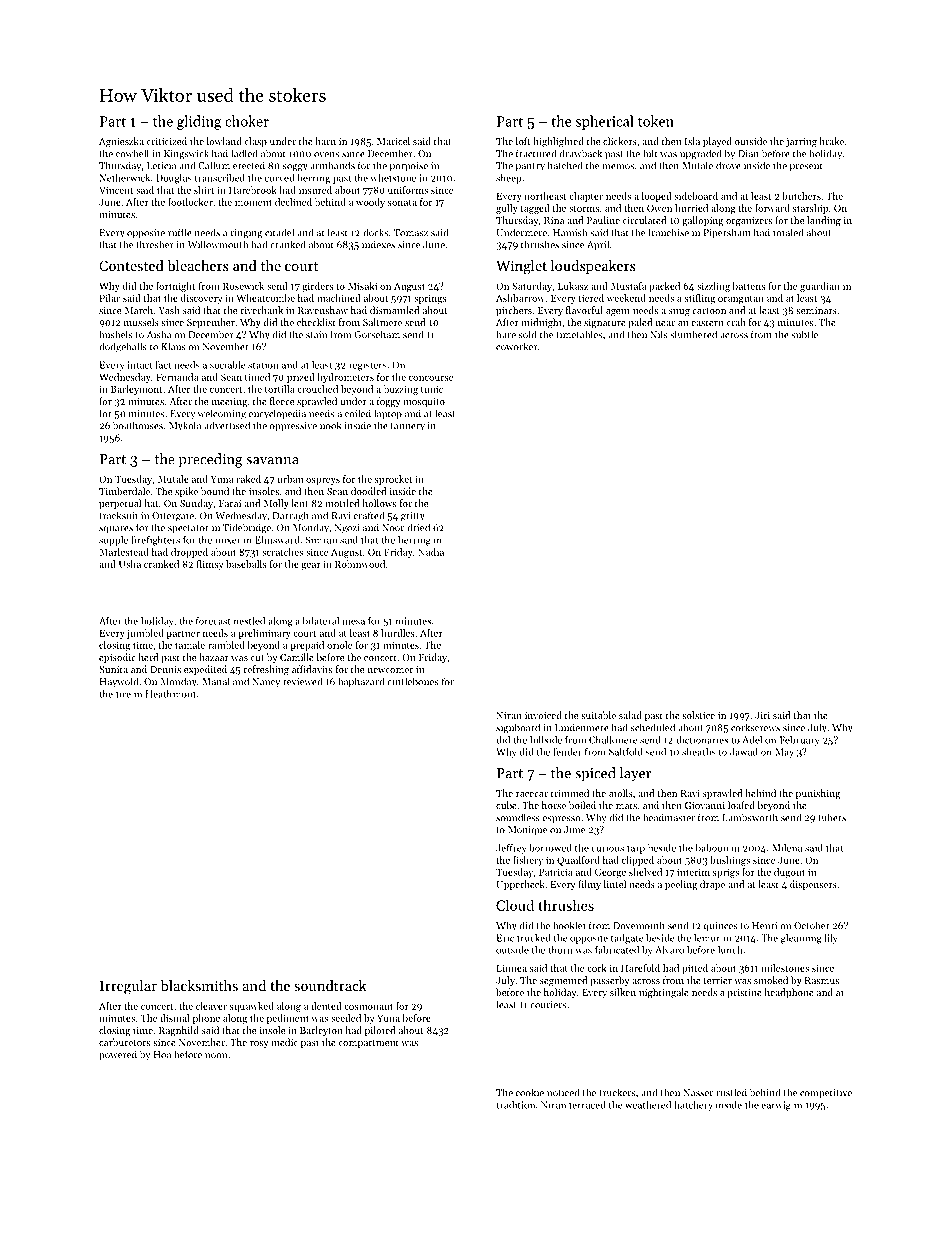 The image size is (952, 1233). Describe the element at coordinates (118, 1055) in the screenshot. I see `powered` at that location.
